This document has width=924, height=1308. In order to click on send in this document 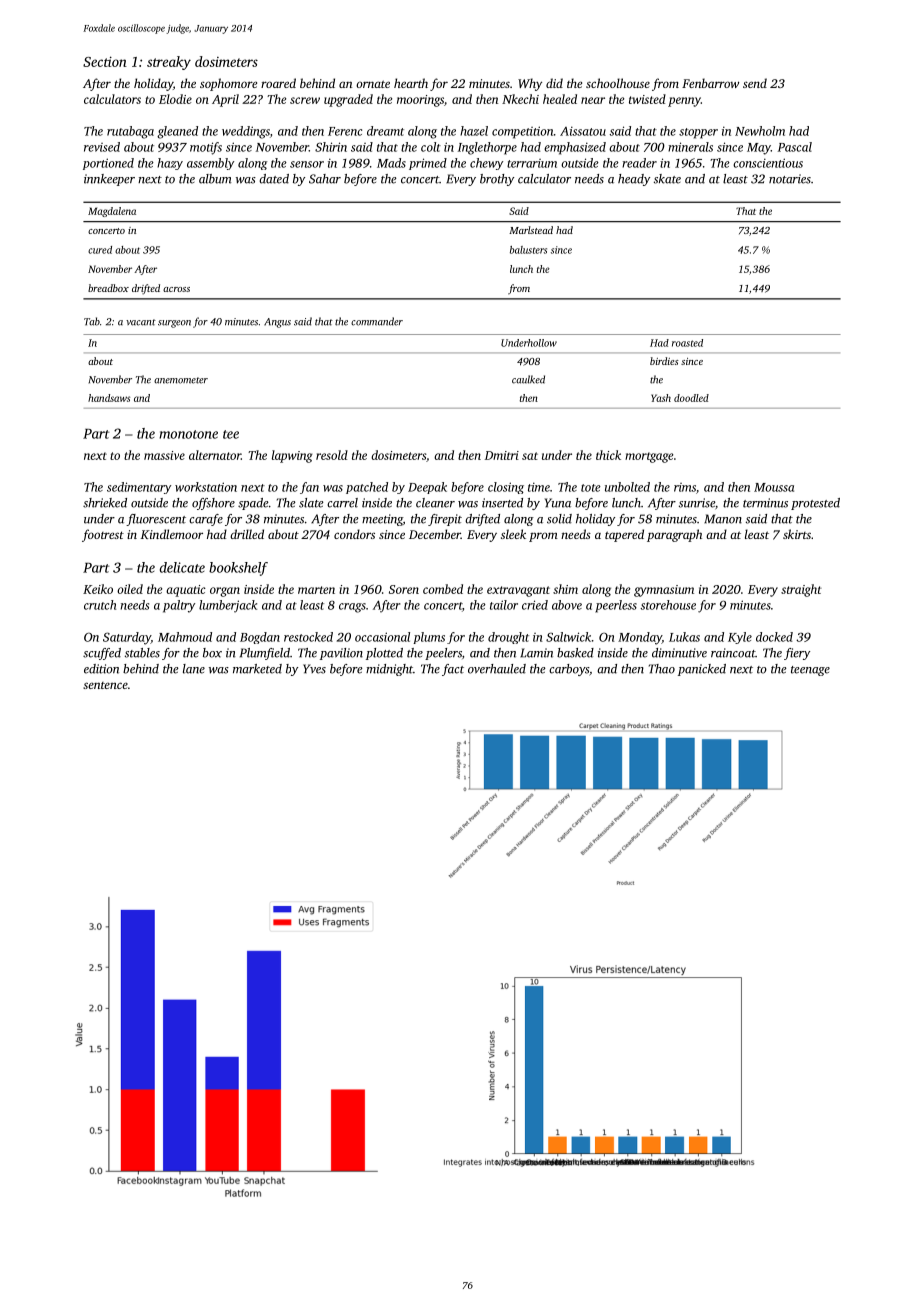, I will do `click(755, 83)`.
